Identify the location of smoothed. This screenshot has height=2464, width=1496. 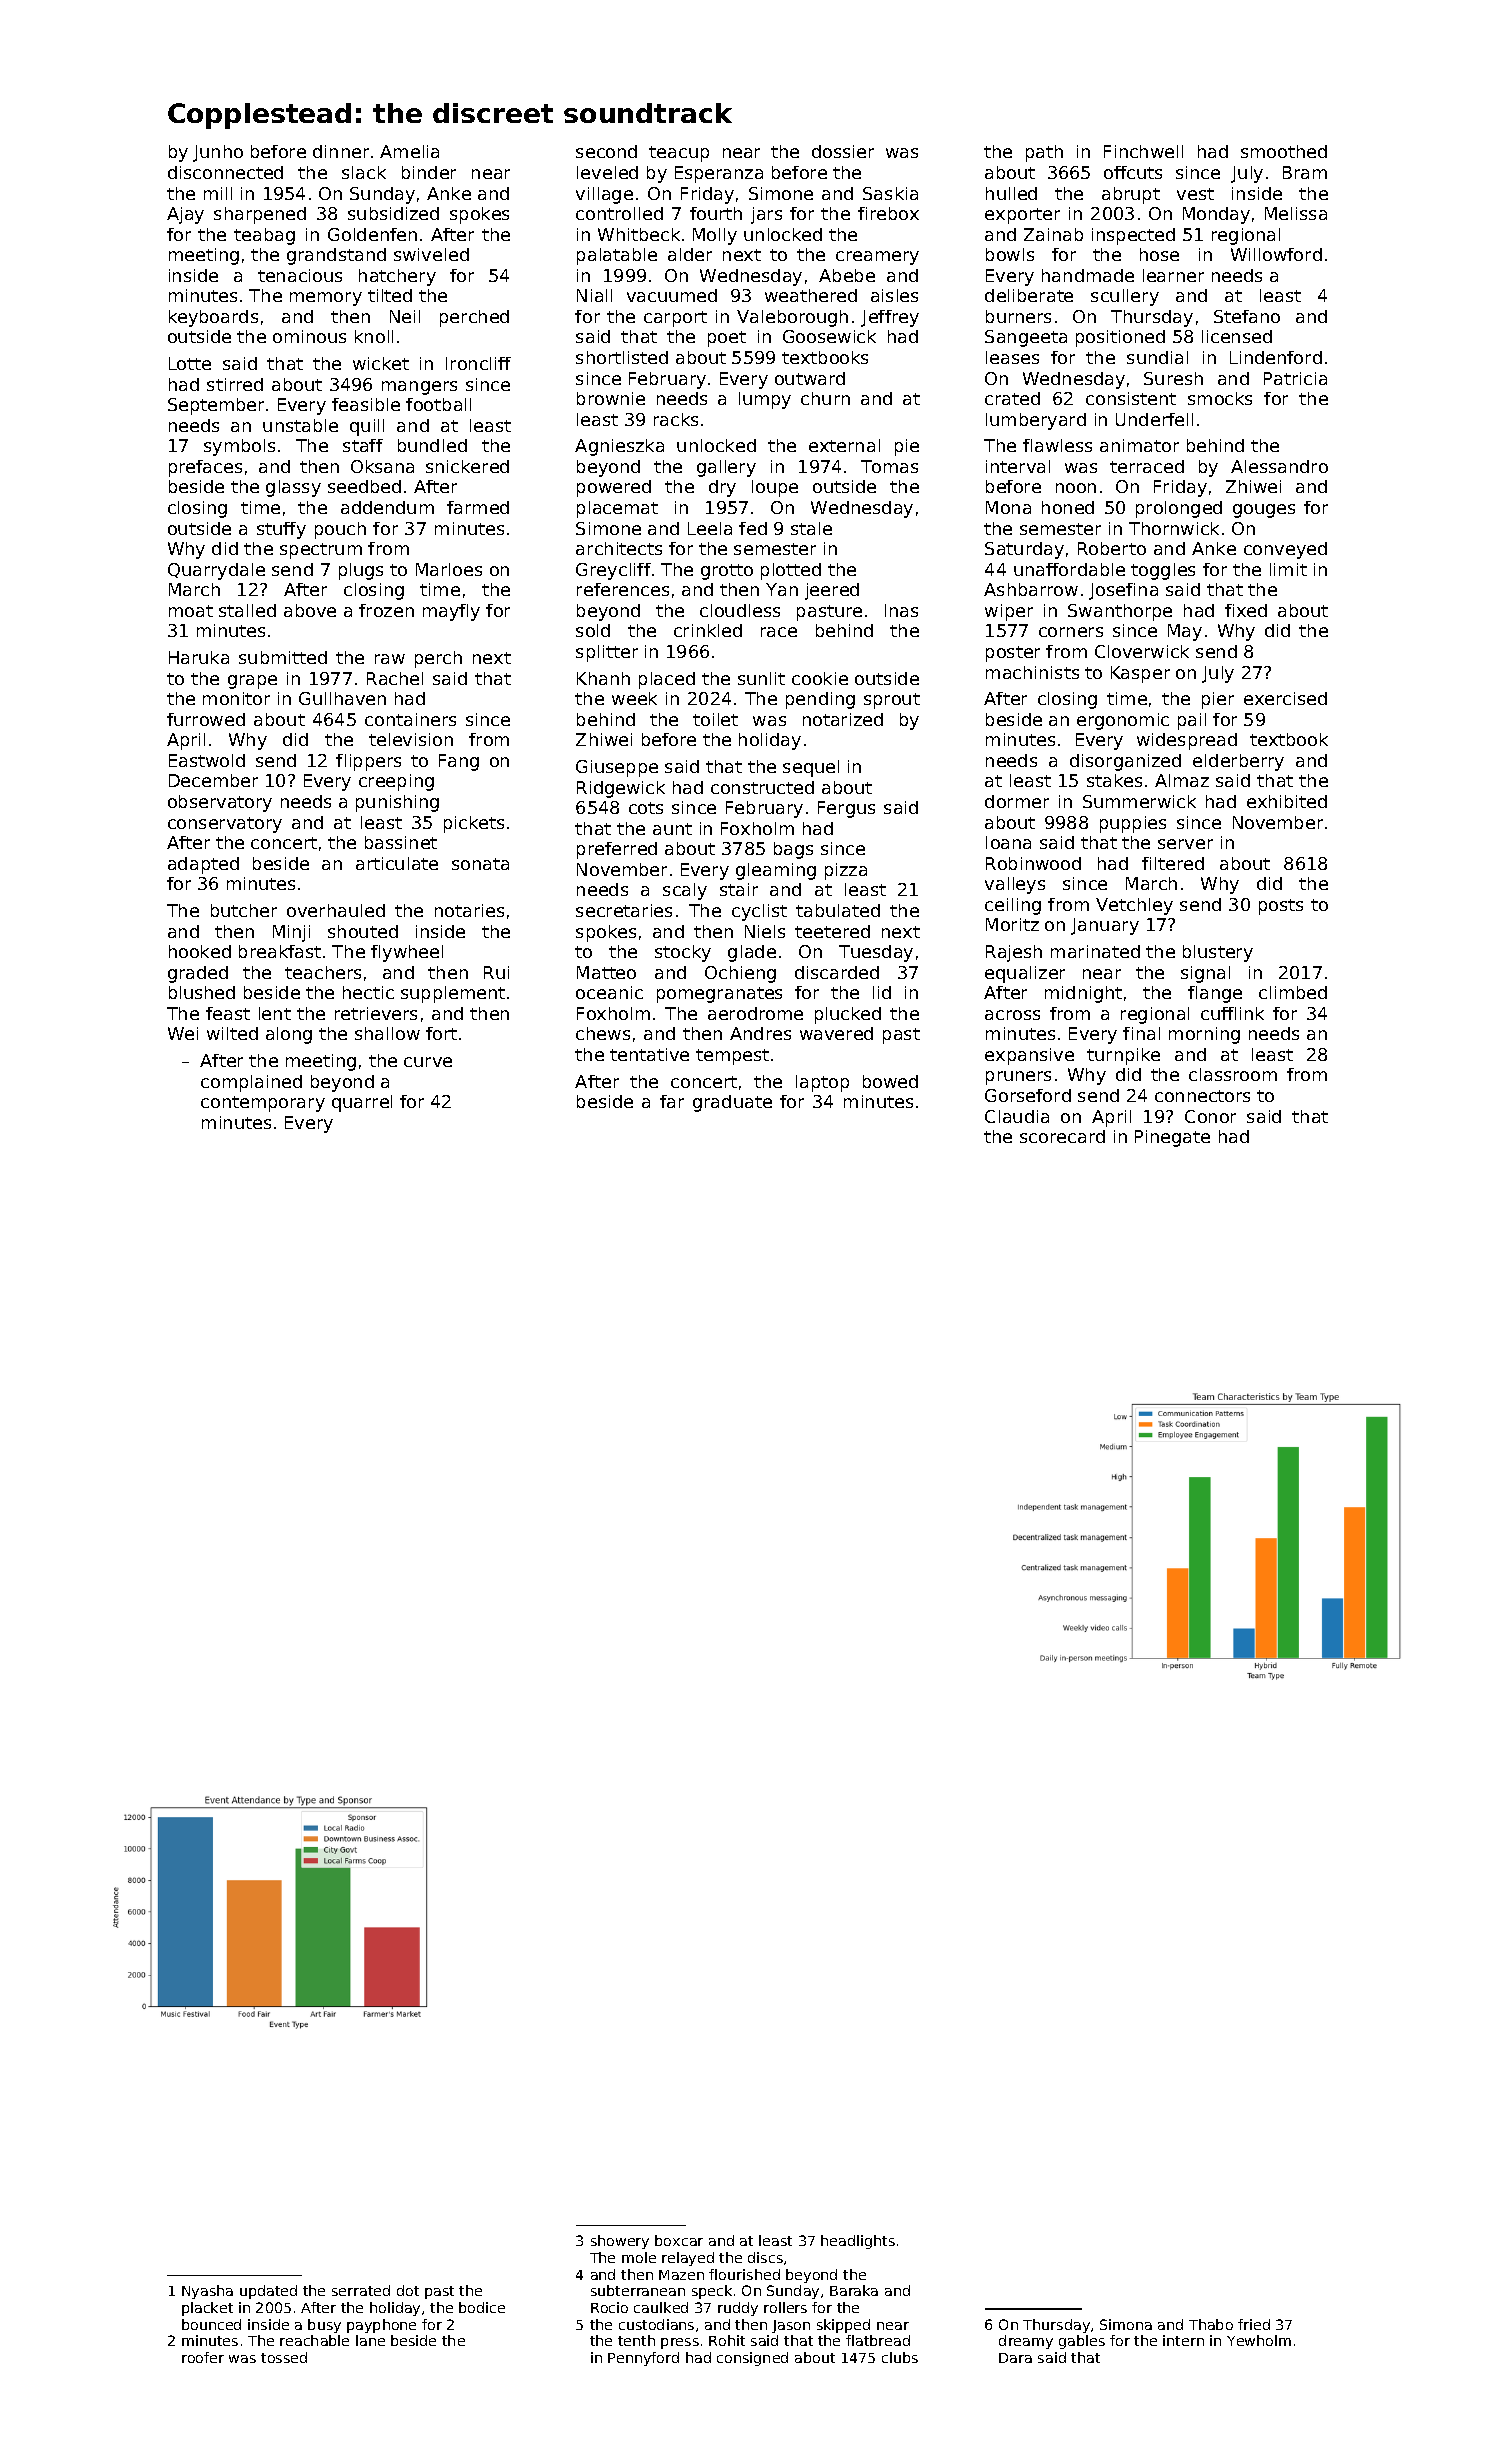
(1284, 151).
